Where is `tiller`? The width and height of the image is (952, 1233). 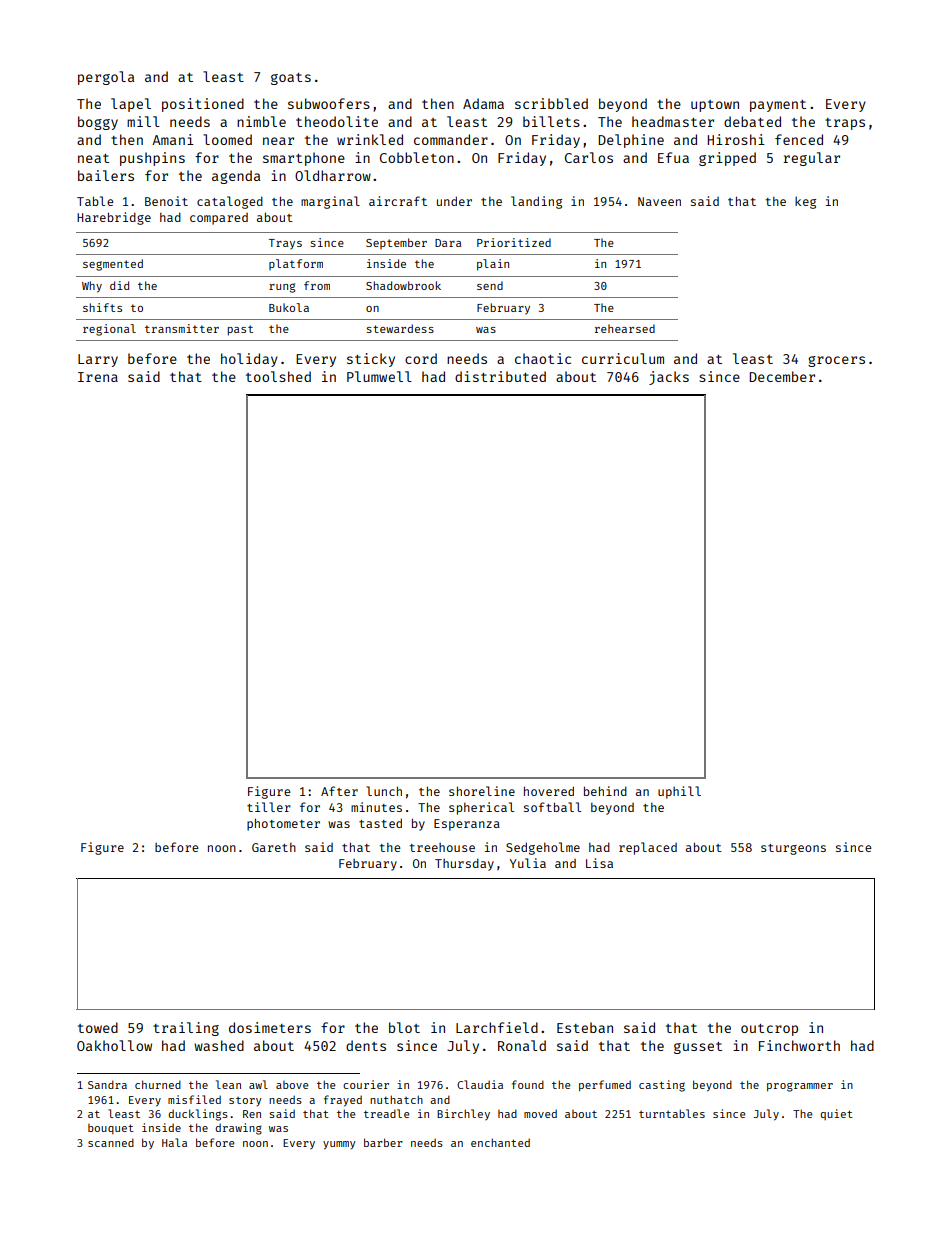
tiller is located at coordinates (269, 807).
